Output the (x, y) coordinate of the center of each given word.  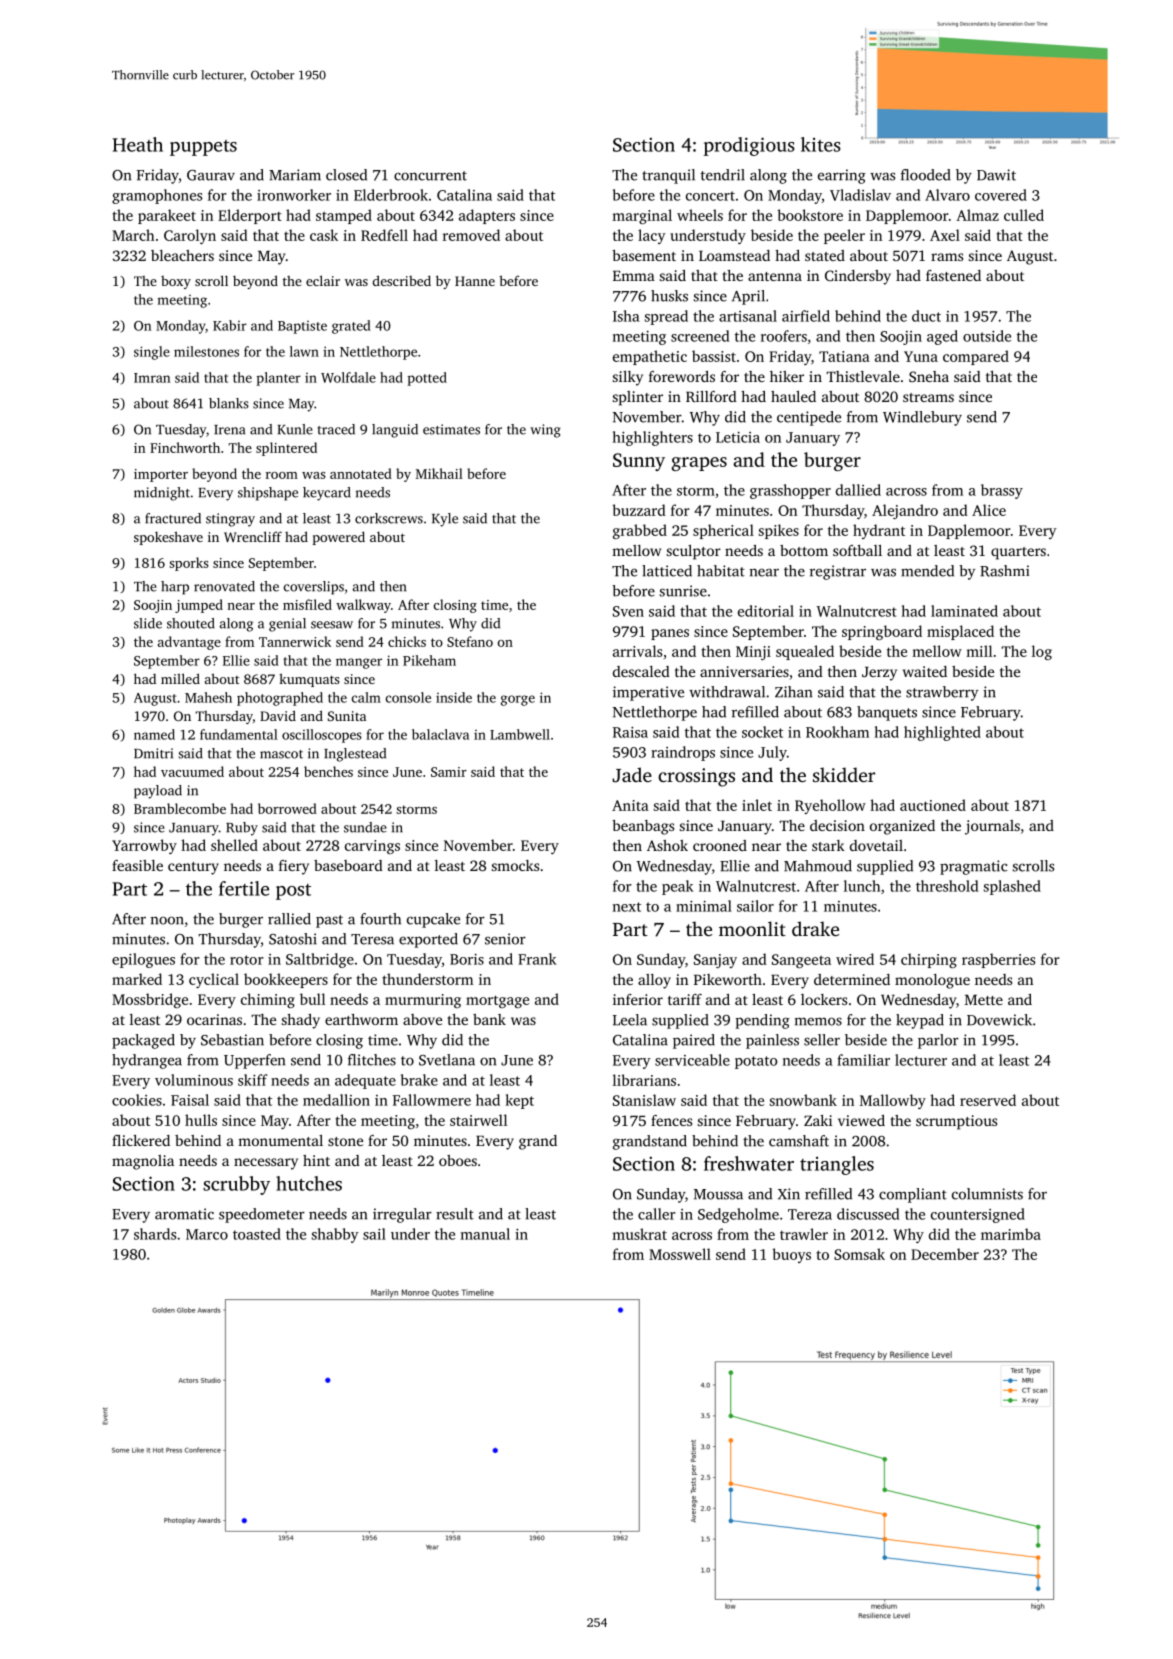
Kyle (445, 520)
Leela (630, 1020)
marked (137, 979)
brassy (1002, 491)
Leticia (738, 437)
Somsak (859, 1254)
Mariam (295, 175)
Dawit (996, 175)
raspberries (998, 960)
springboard (882, 632)
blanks (229, 403)
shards (155, 1234)
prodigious (749, 146)
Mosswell (680, 1254)
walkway (363, 606)
